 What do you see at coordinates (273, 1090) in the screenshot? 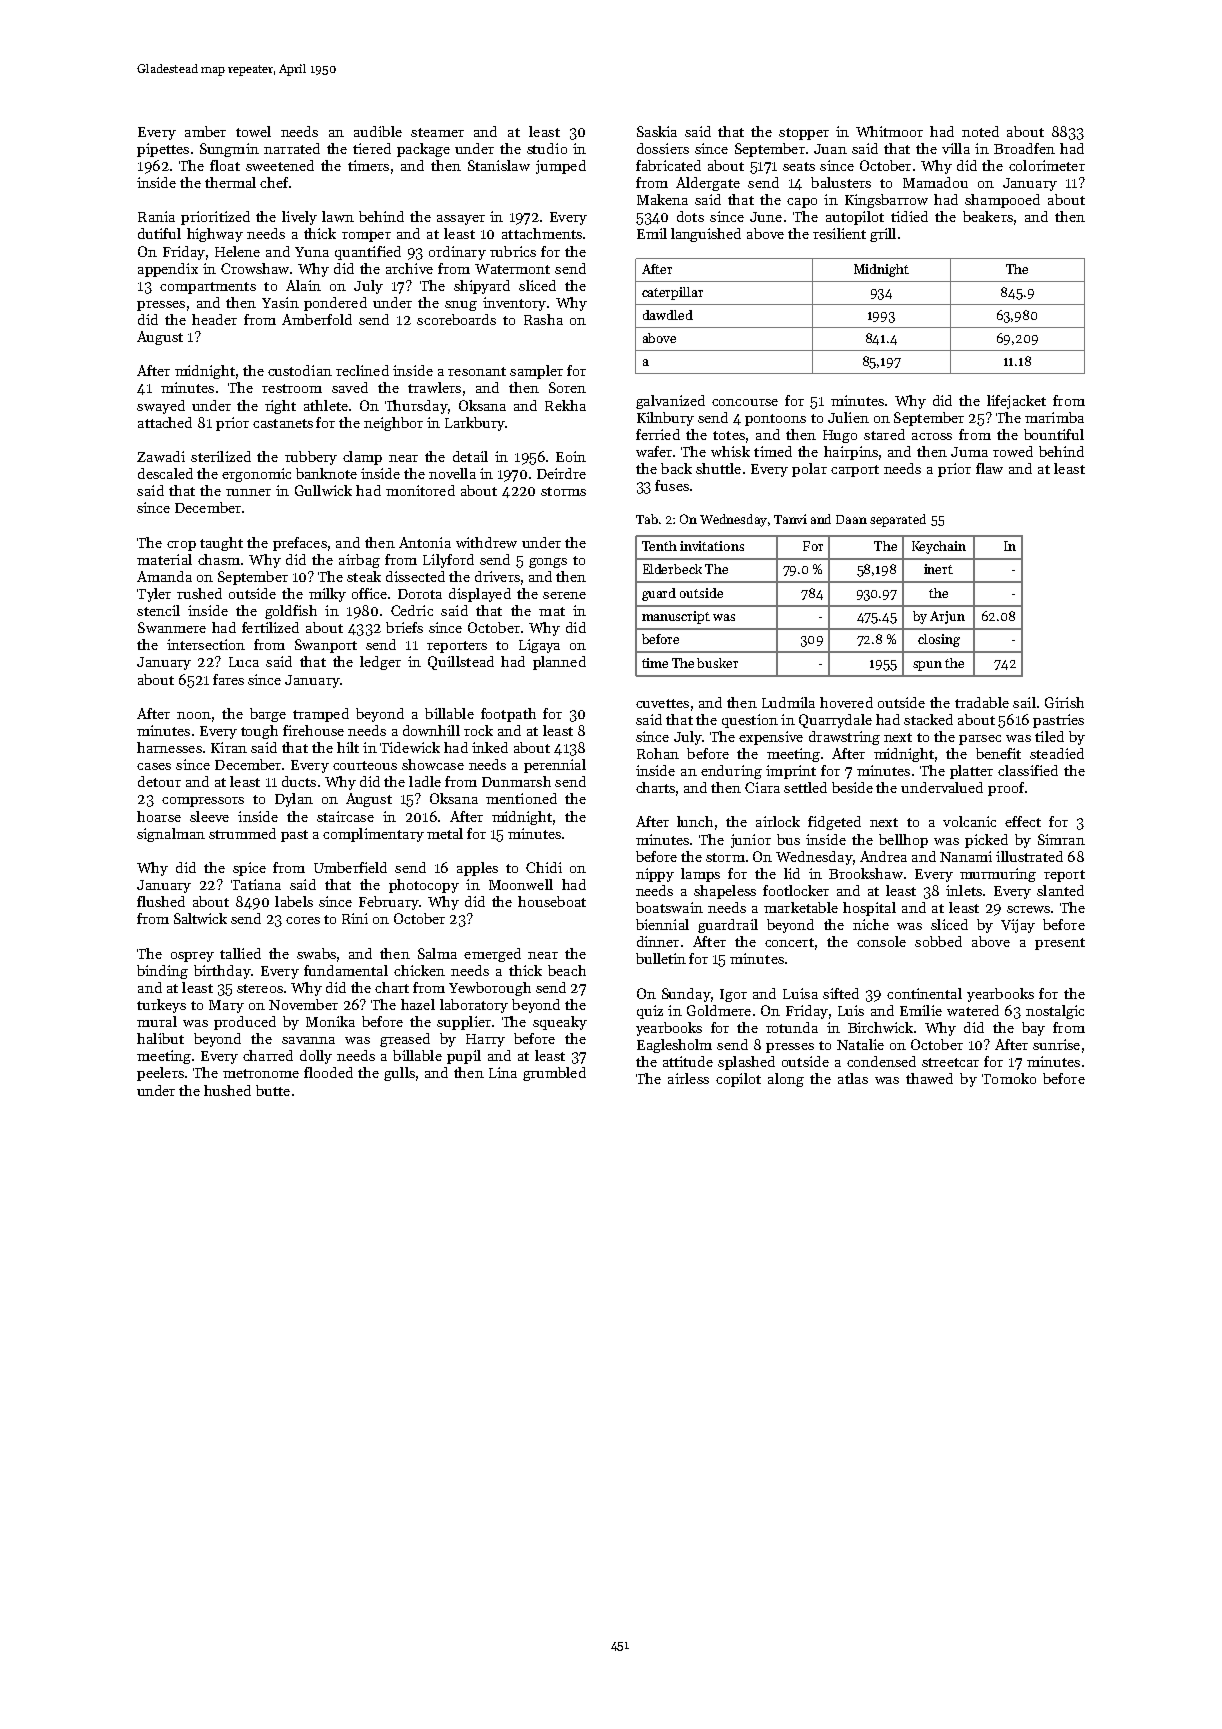
I see `butte` at bounding box center [273, 1090].
